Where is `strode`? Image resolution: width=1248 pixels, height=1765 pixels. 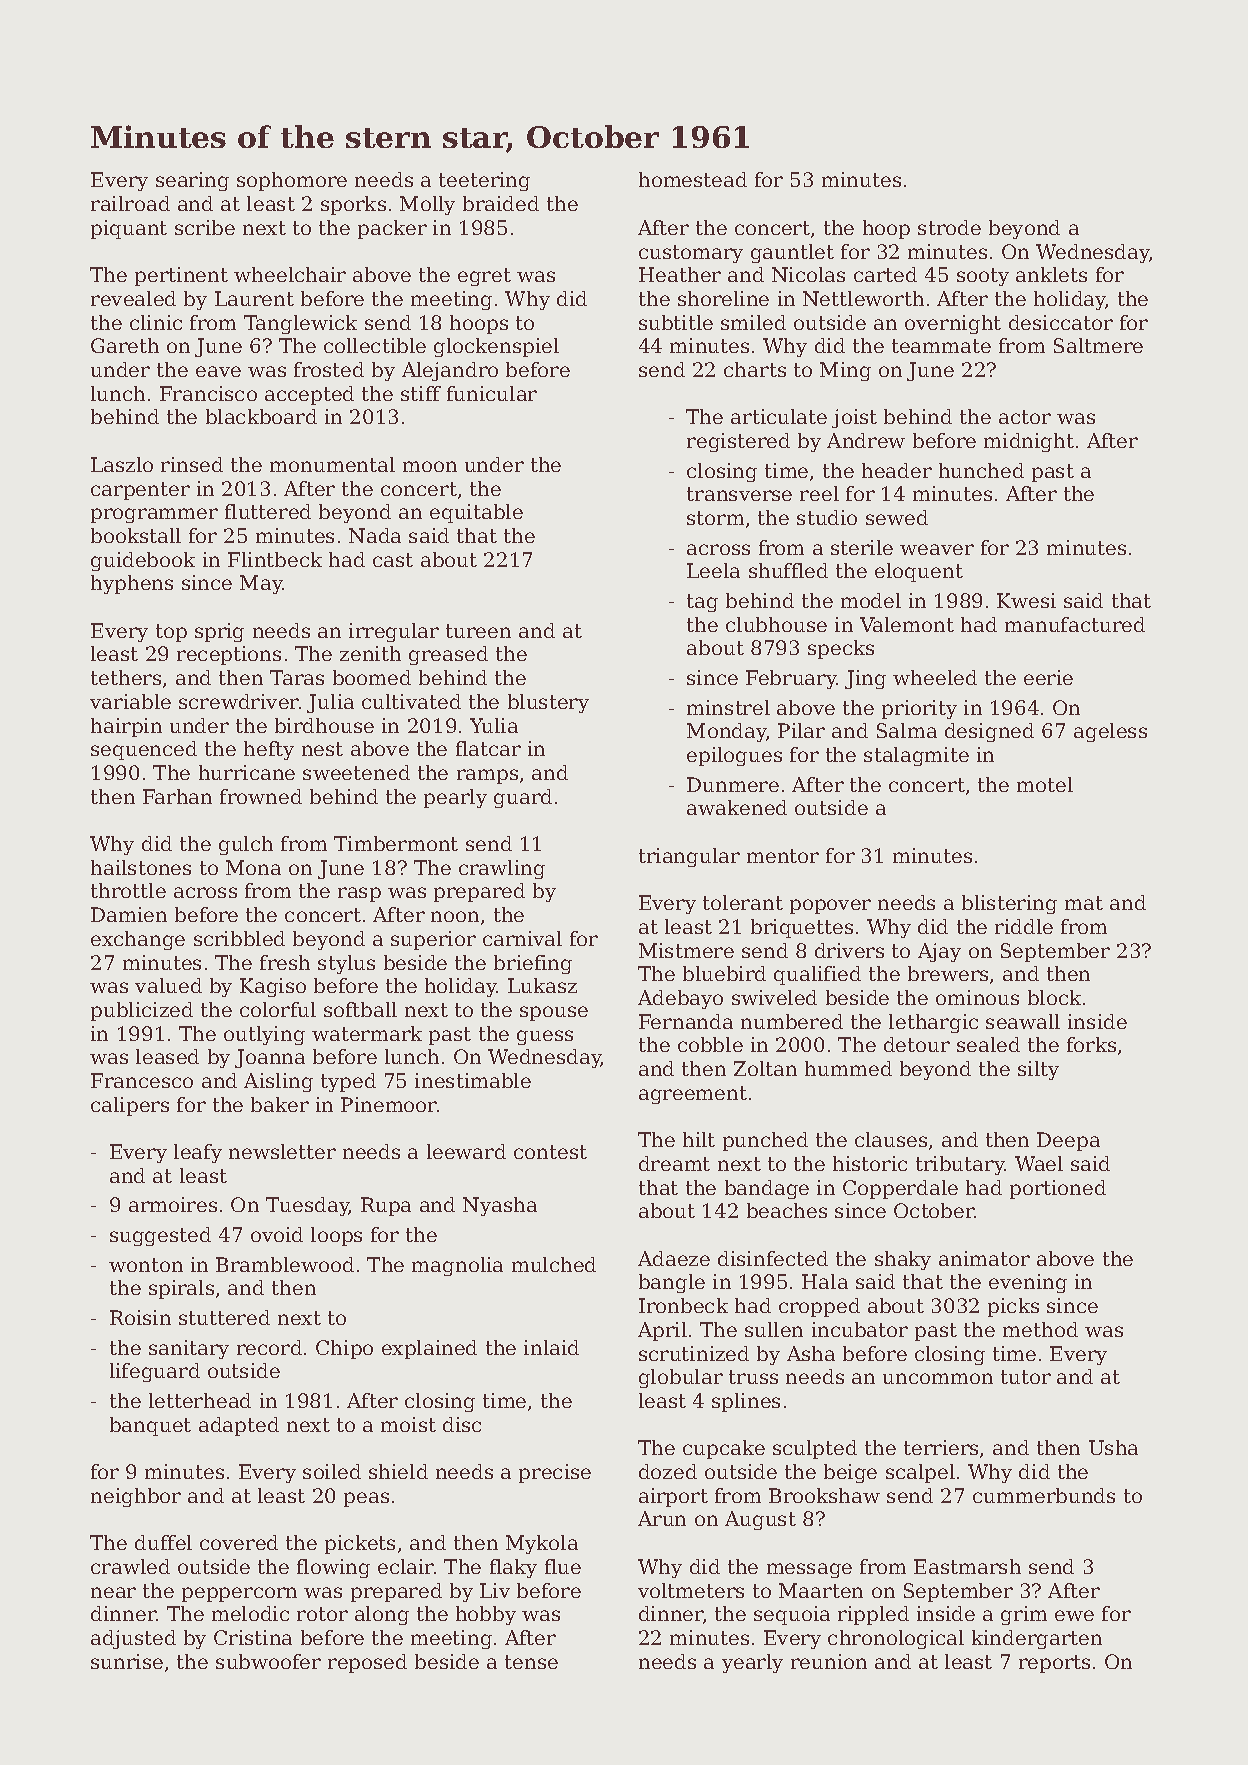
strode is located at coordinates (949, 227).
